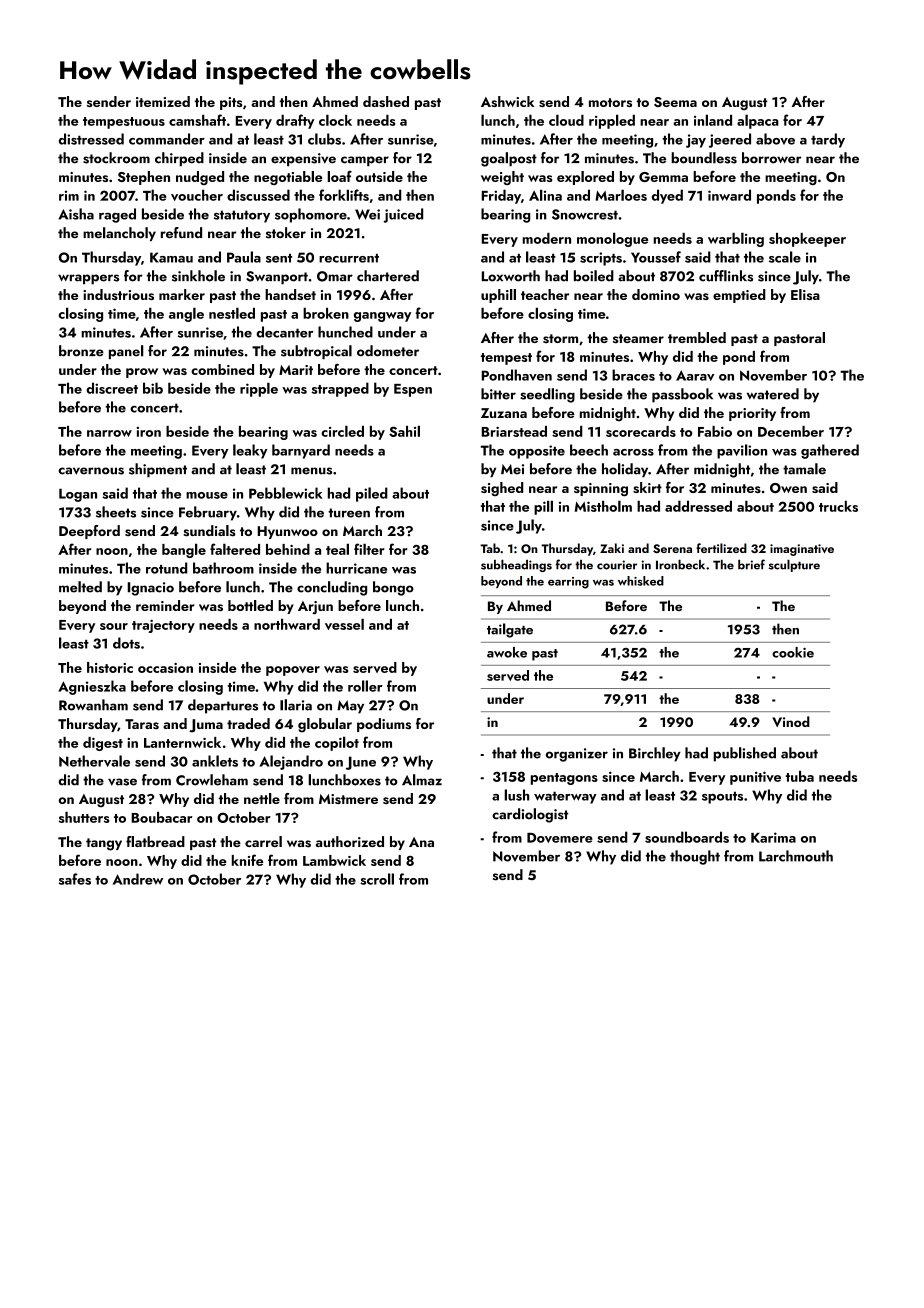 This screenshot has height=1308, width=924. What do you see at coordinates (751, 564) in the screenshot?
I see `brief` at bounding box center [751, 564].
